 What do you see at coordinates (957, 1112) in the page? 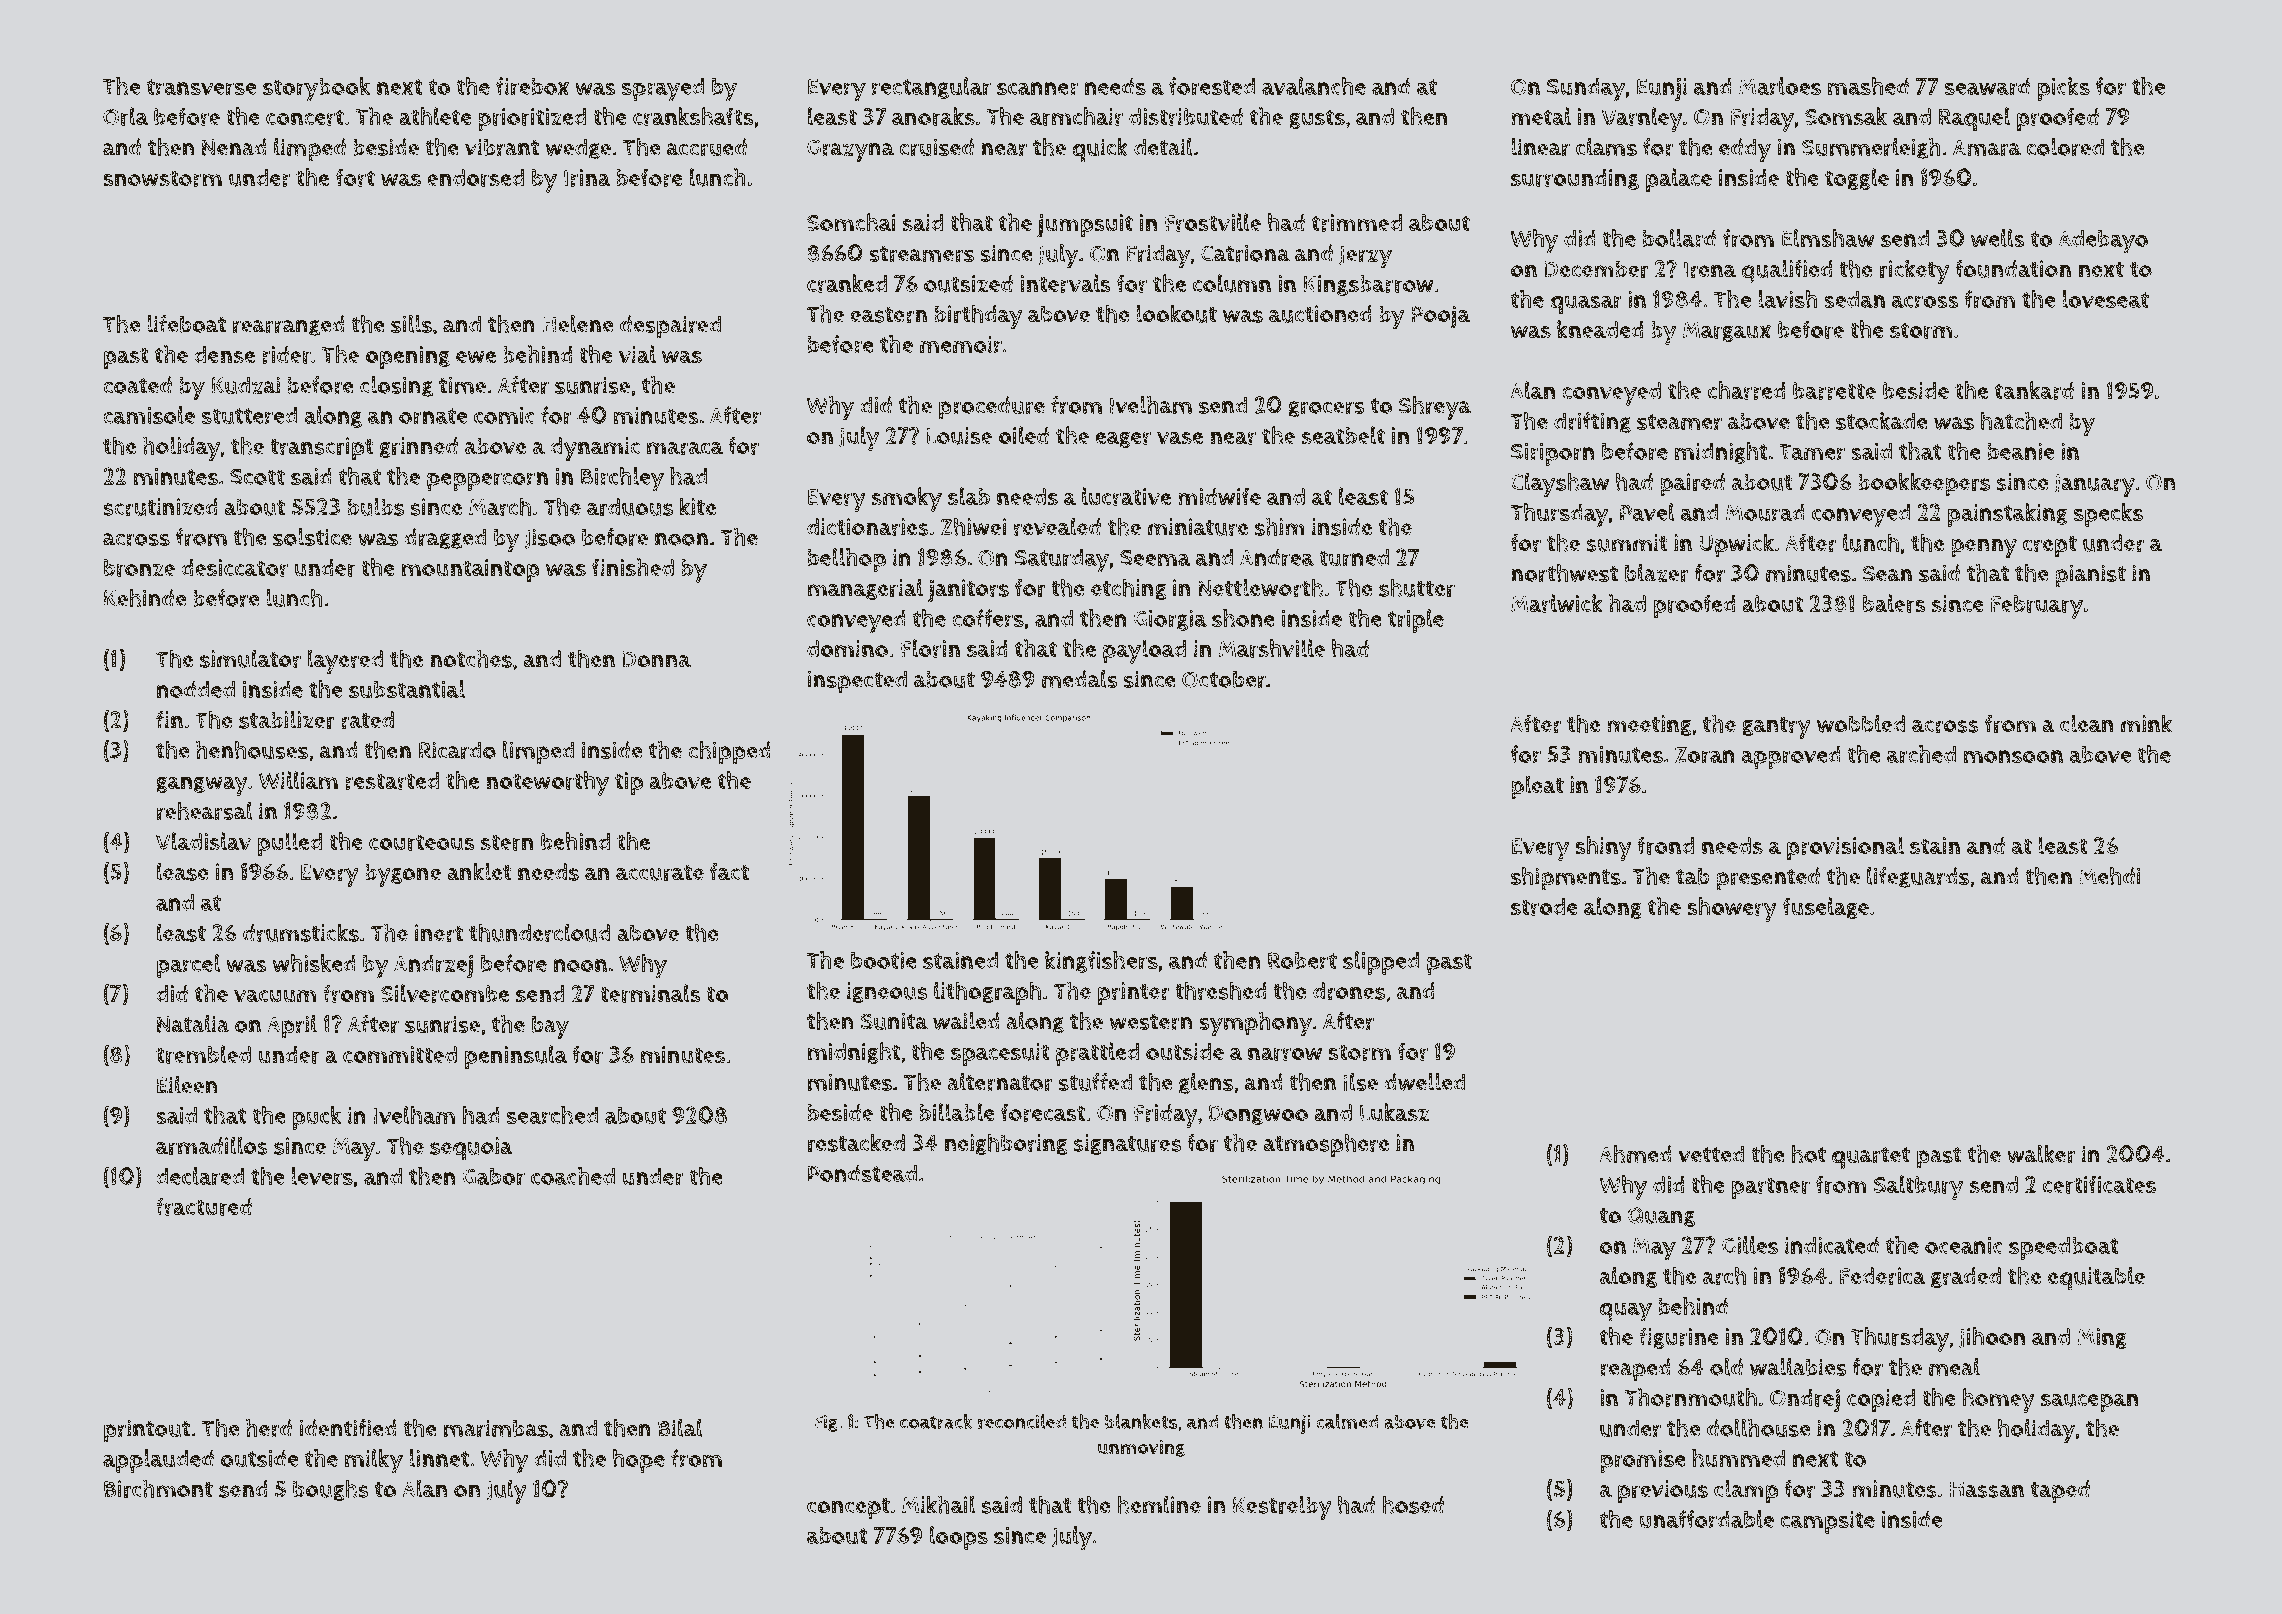
I see `billable` at bounding box center [957, 1112].
